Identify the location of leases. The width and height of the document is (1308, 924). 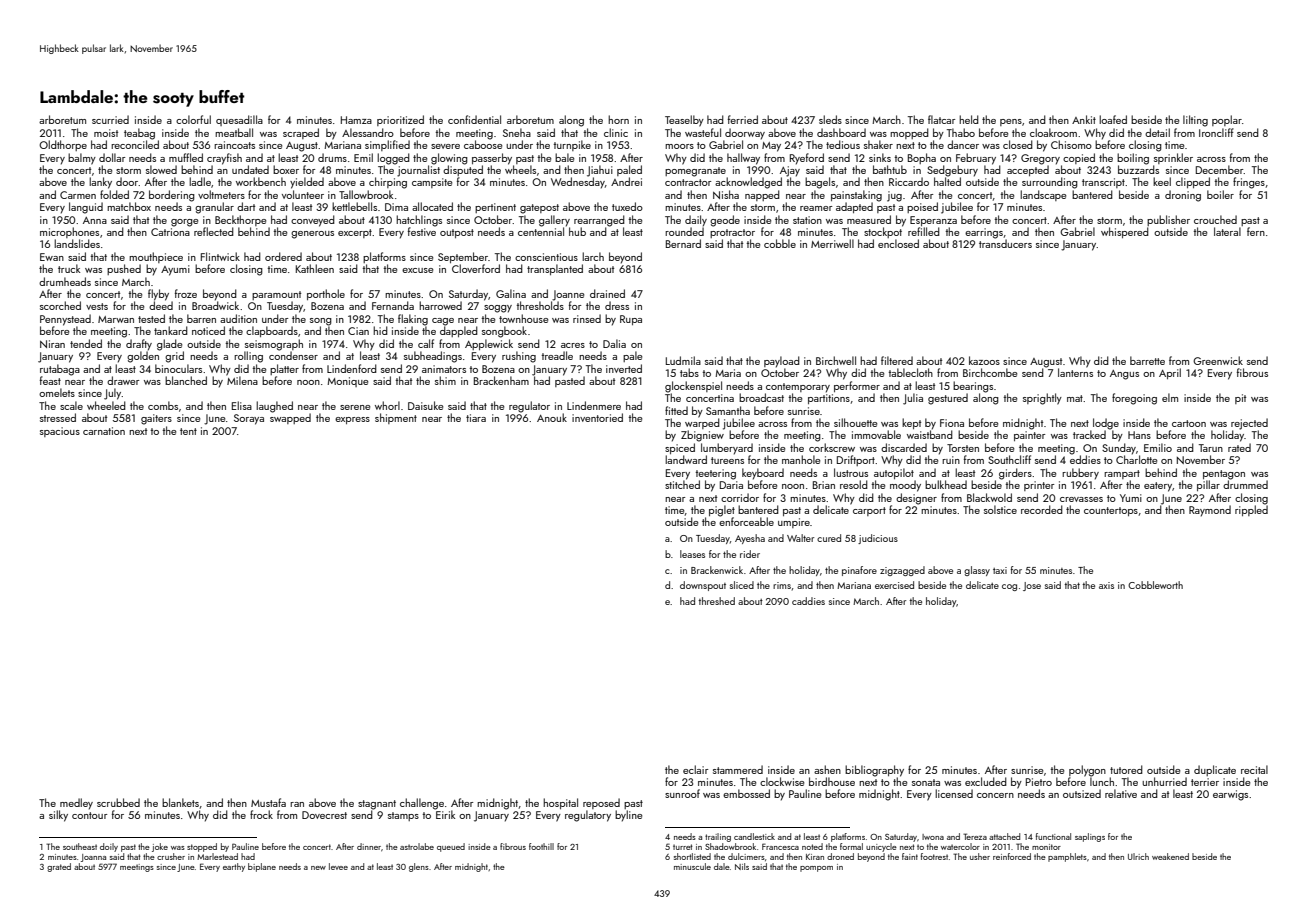
(692, 554).
